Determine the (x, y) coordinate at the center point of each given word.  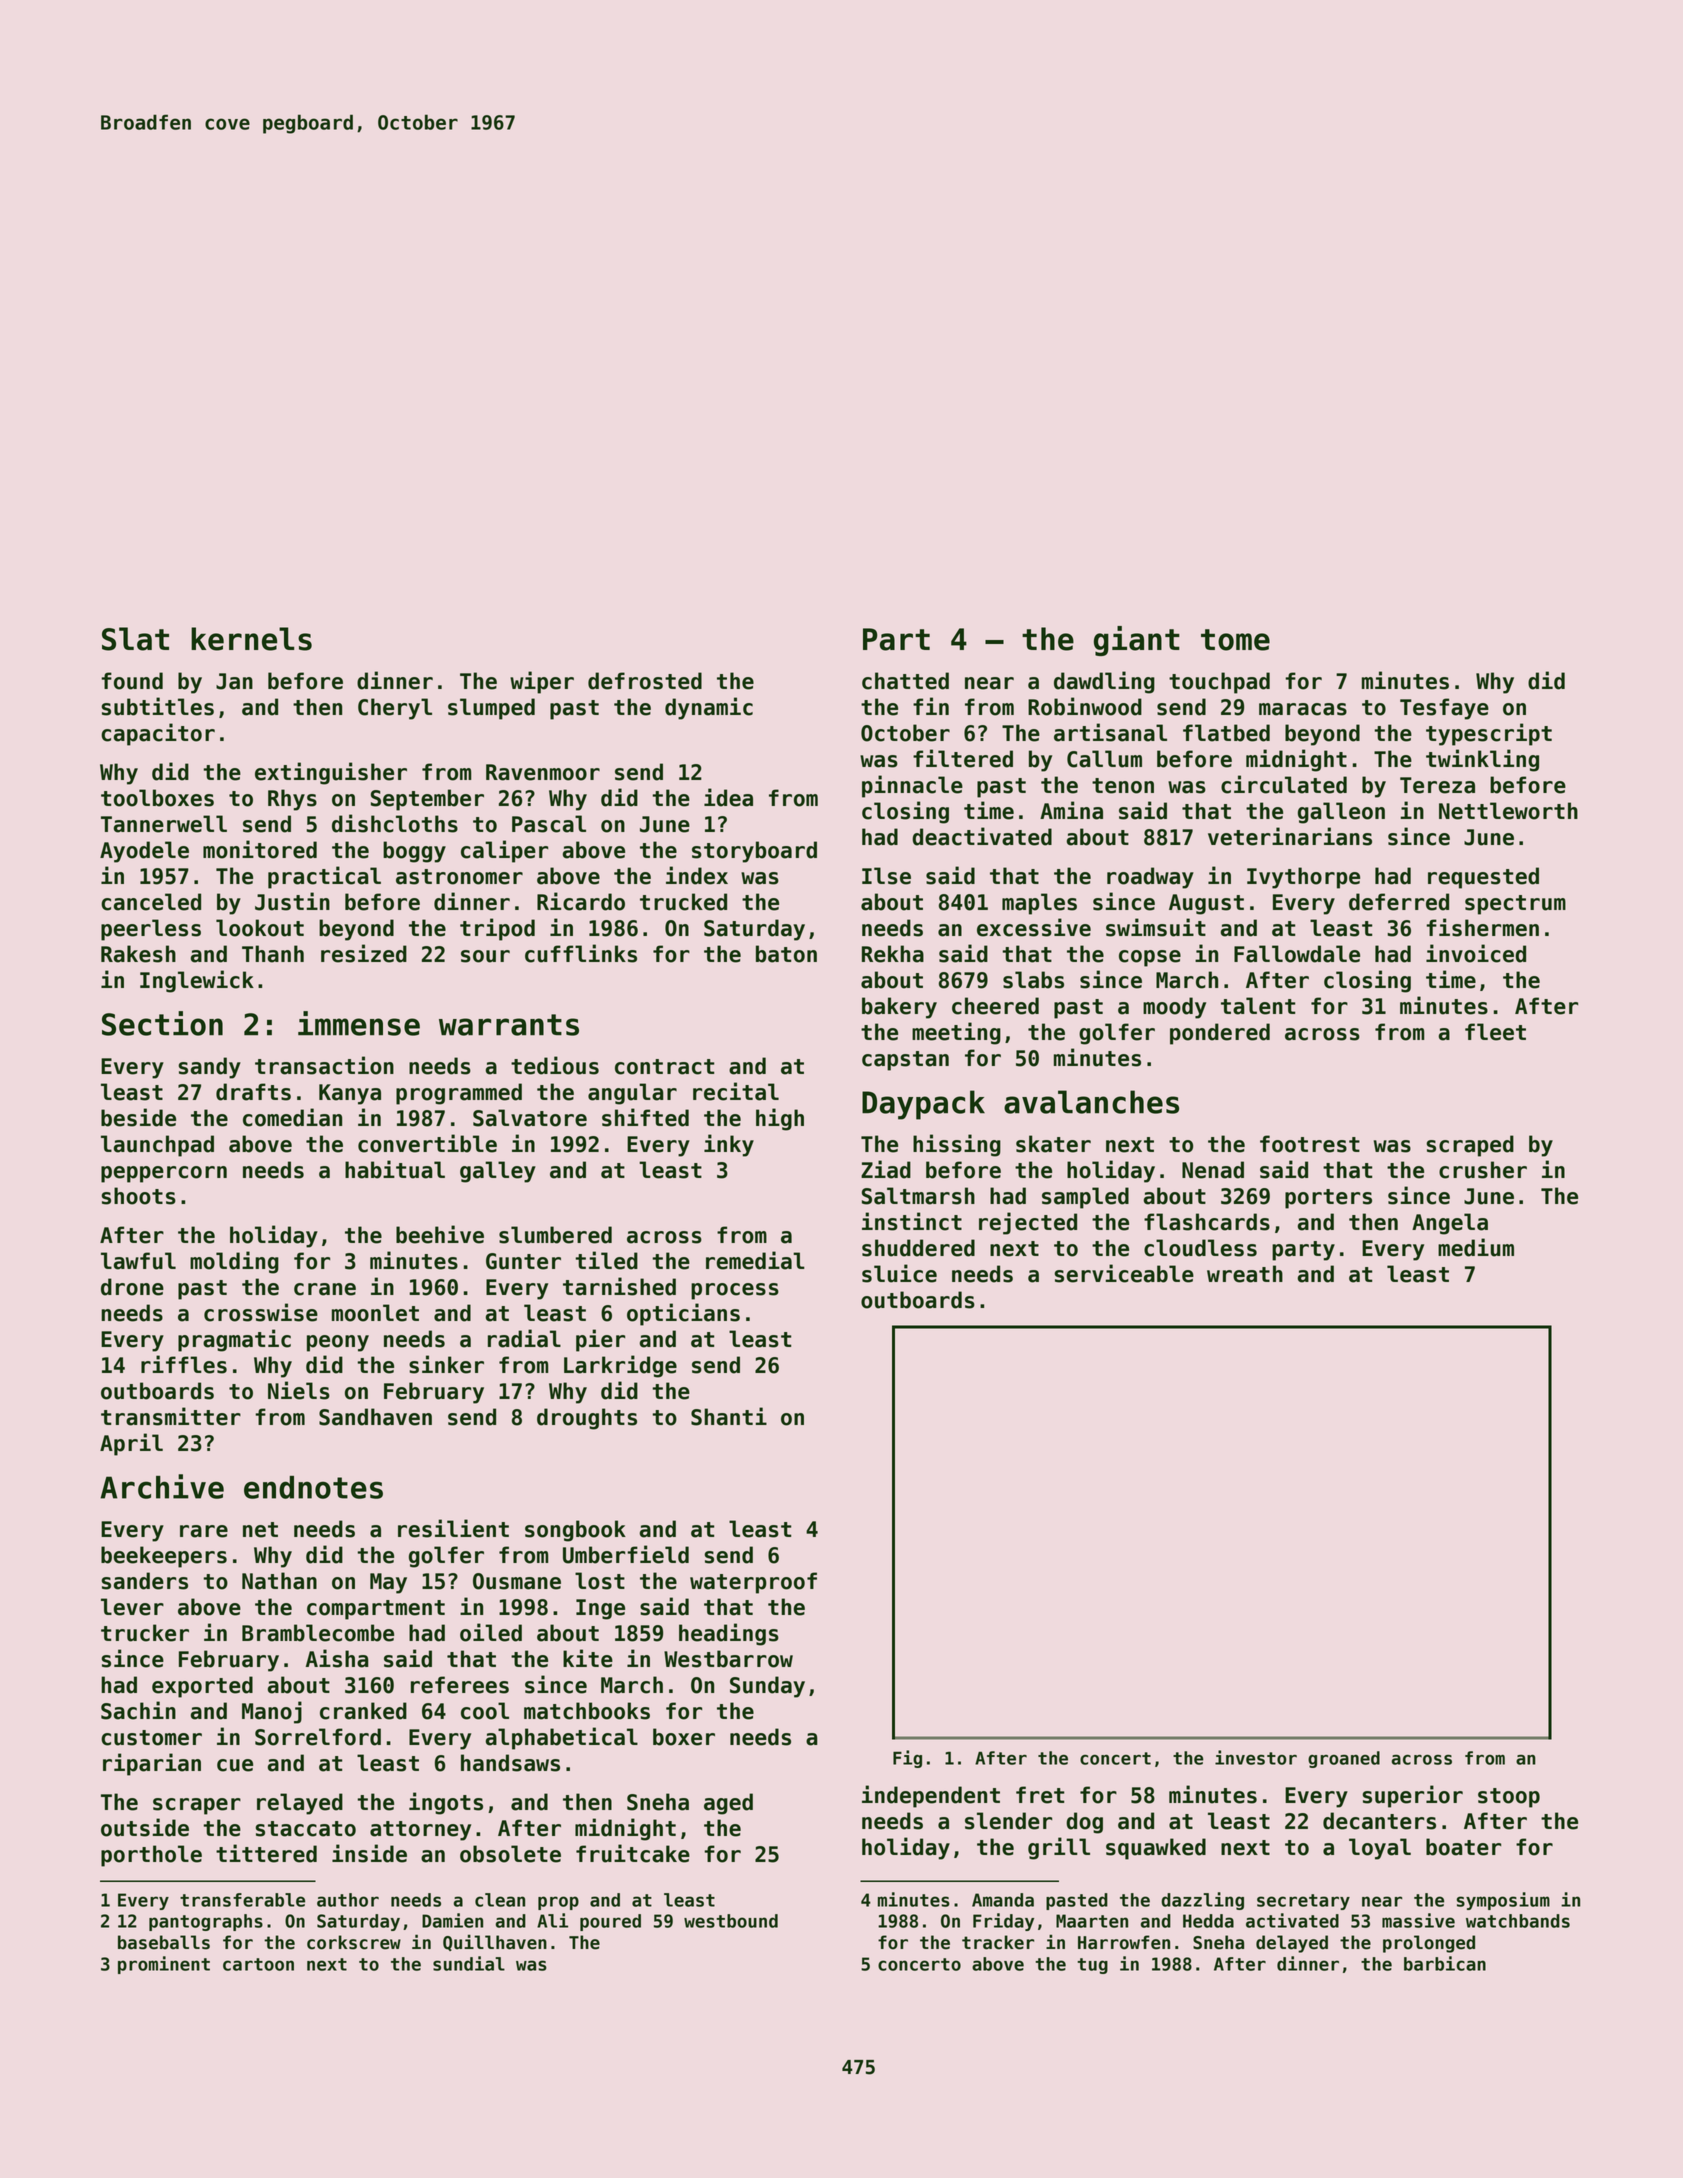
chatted (905, 681)
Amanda (1003, 1900)
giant (1137, 641)
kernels (251, 639)
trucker (145, 1633)
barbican (1445, 1963)
